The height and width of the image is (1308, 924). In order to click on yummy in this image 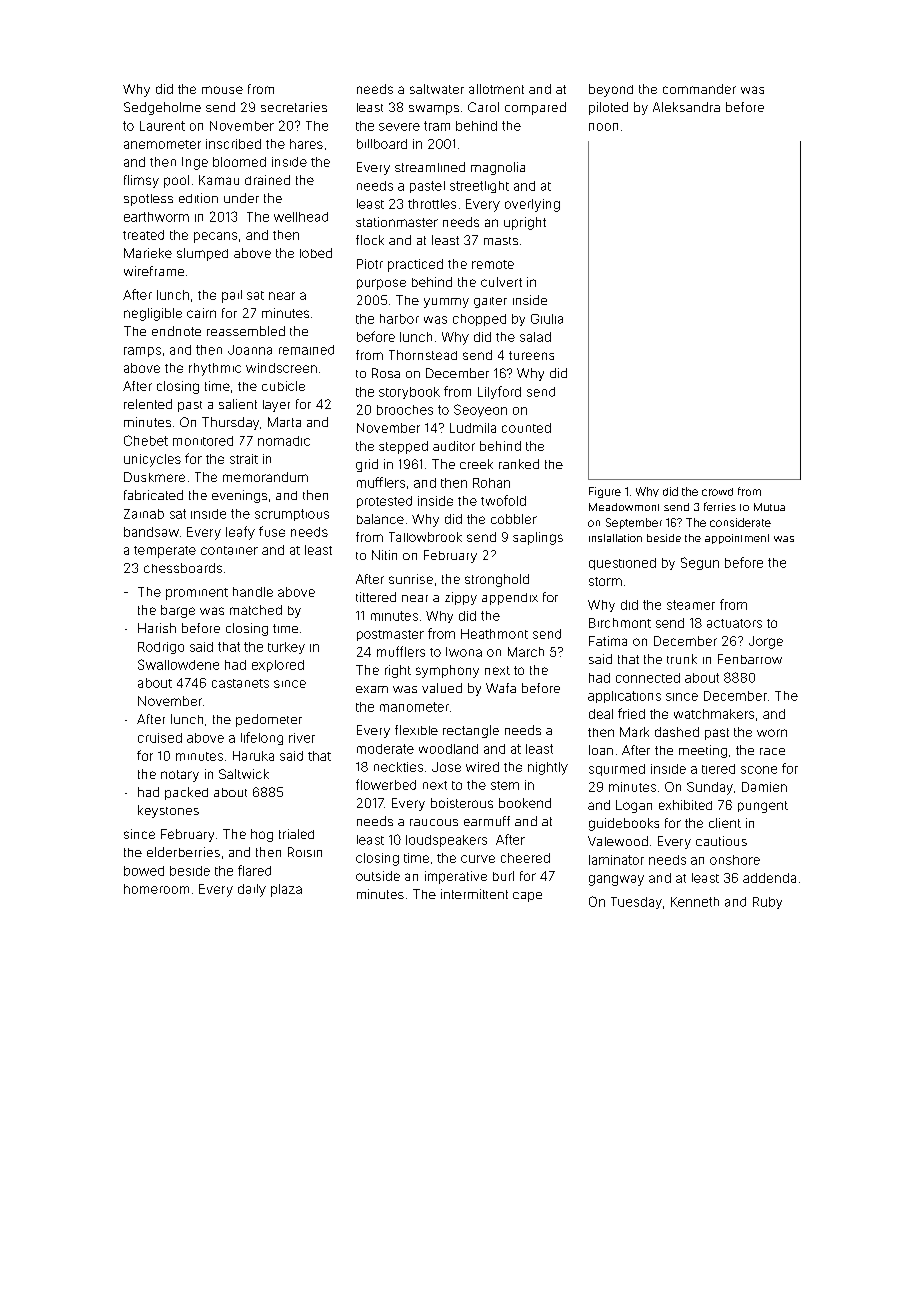, I will do `click(446, 303)`.
